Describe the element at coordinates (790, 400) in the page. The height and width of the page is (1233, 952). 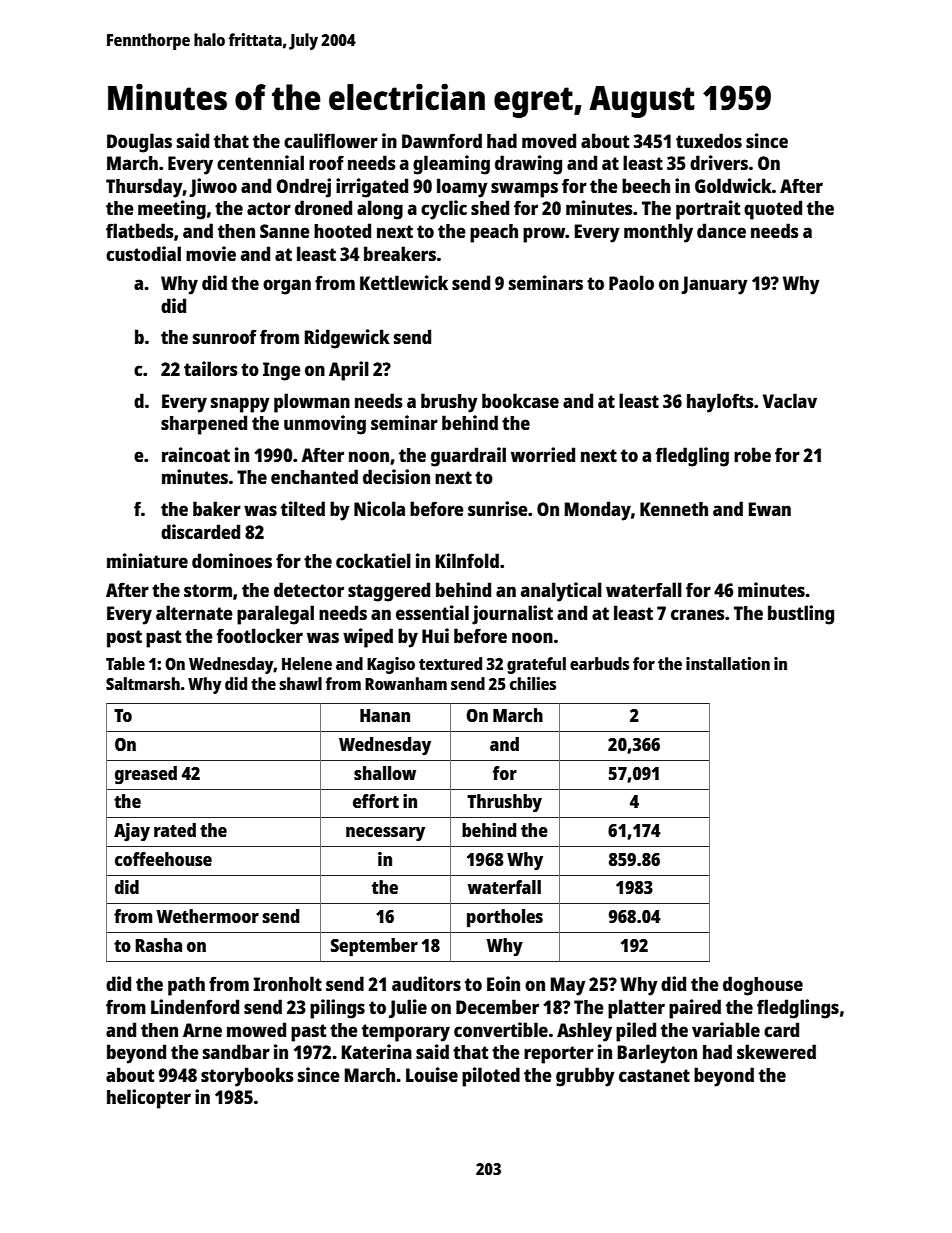
I see `Vaclav` at that location.
